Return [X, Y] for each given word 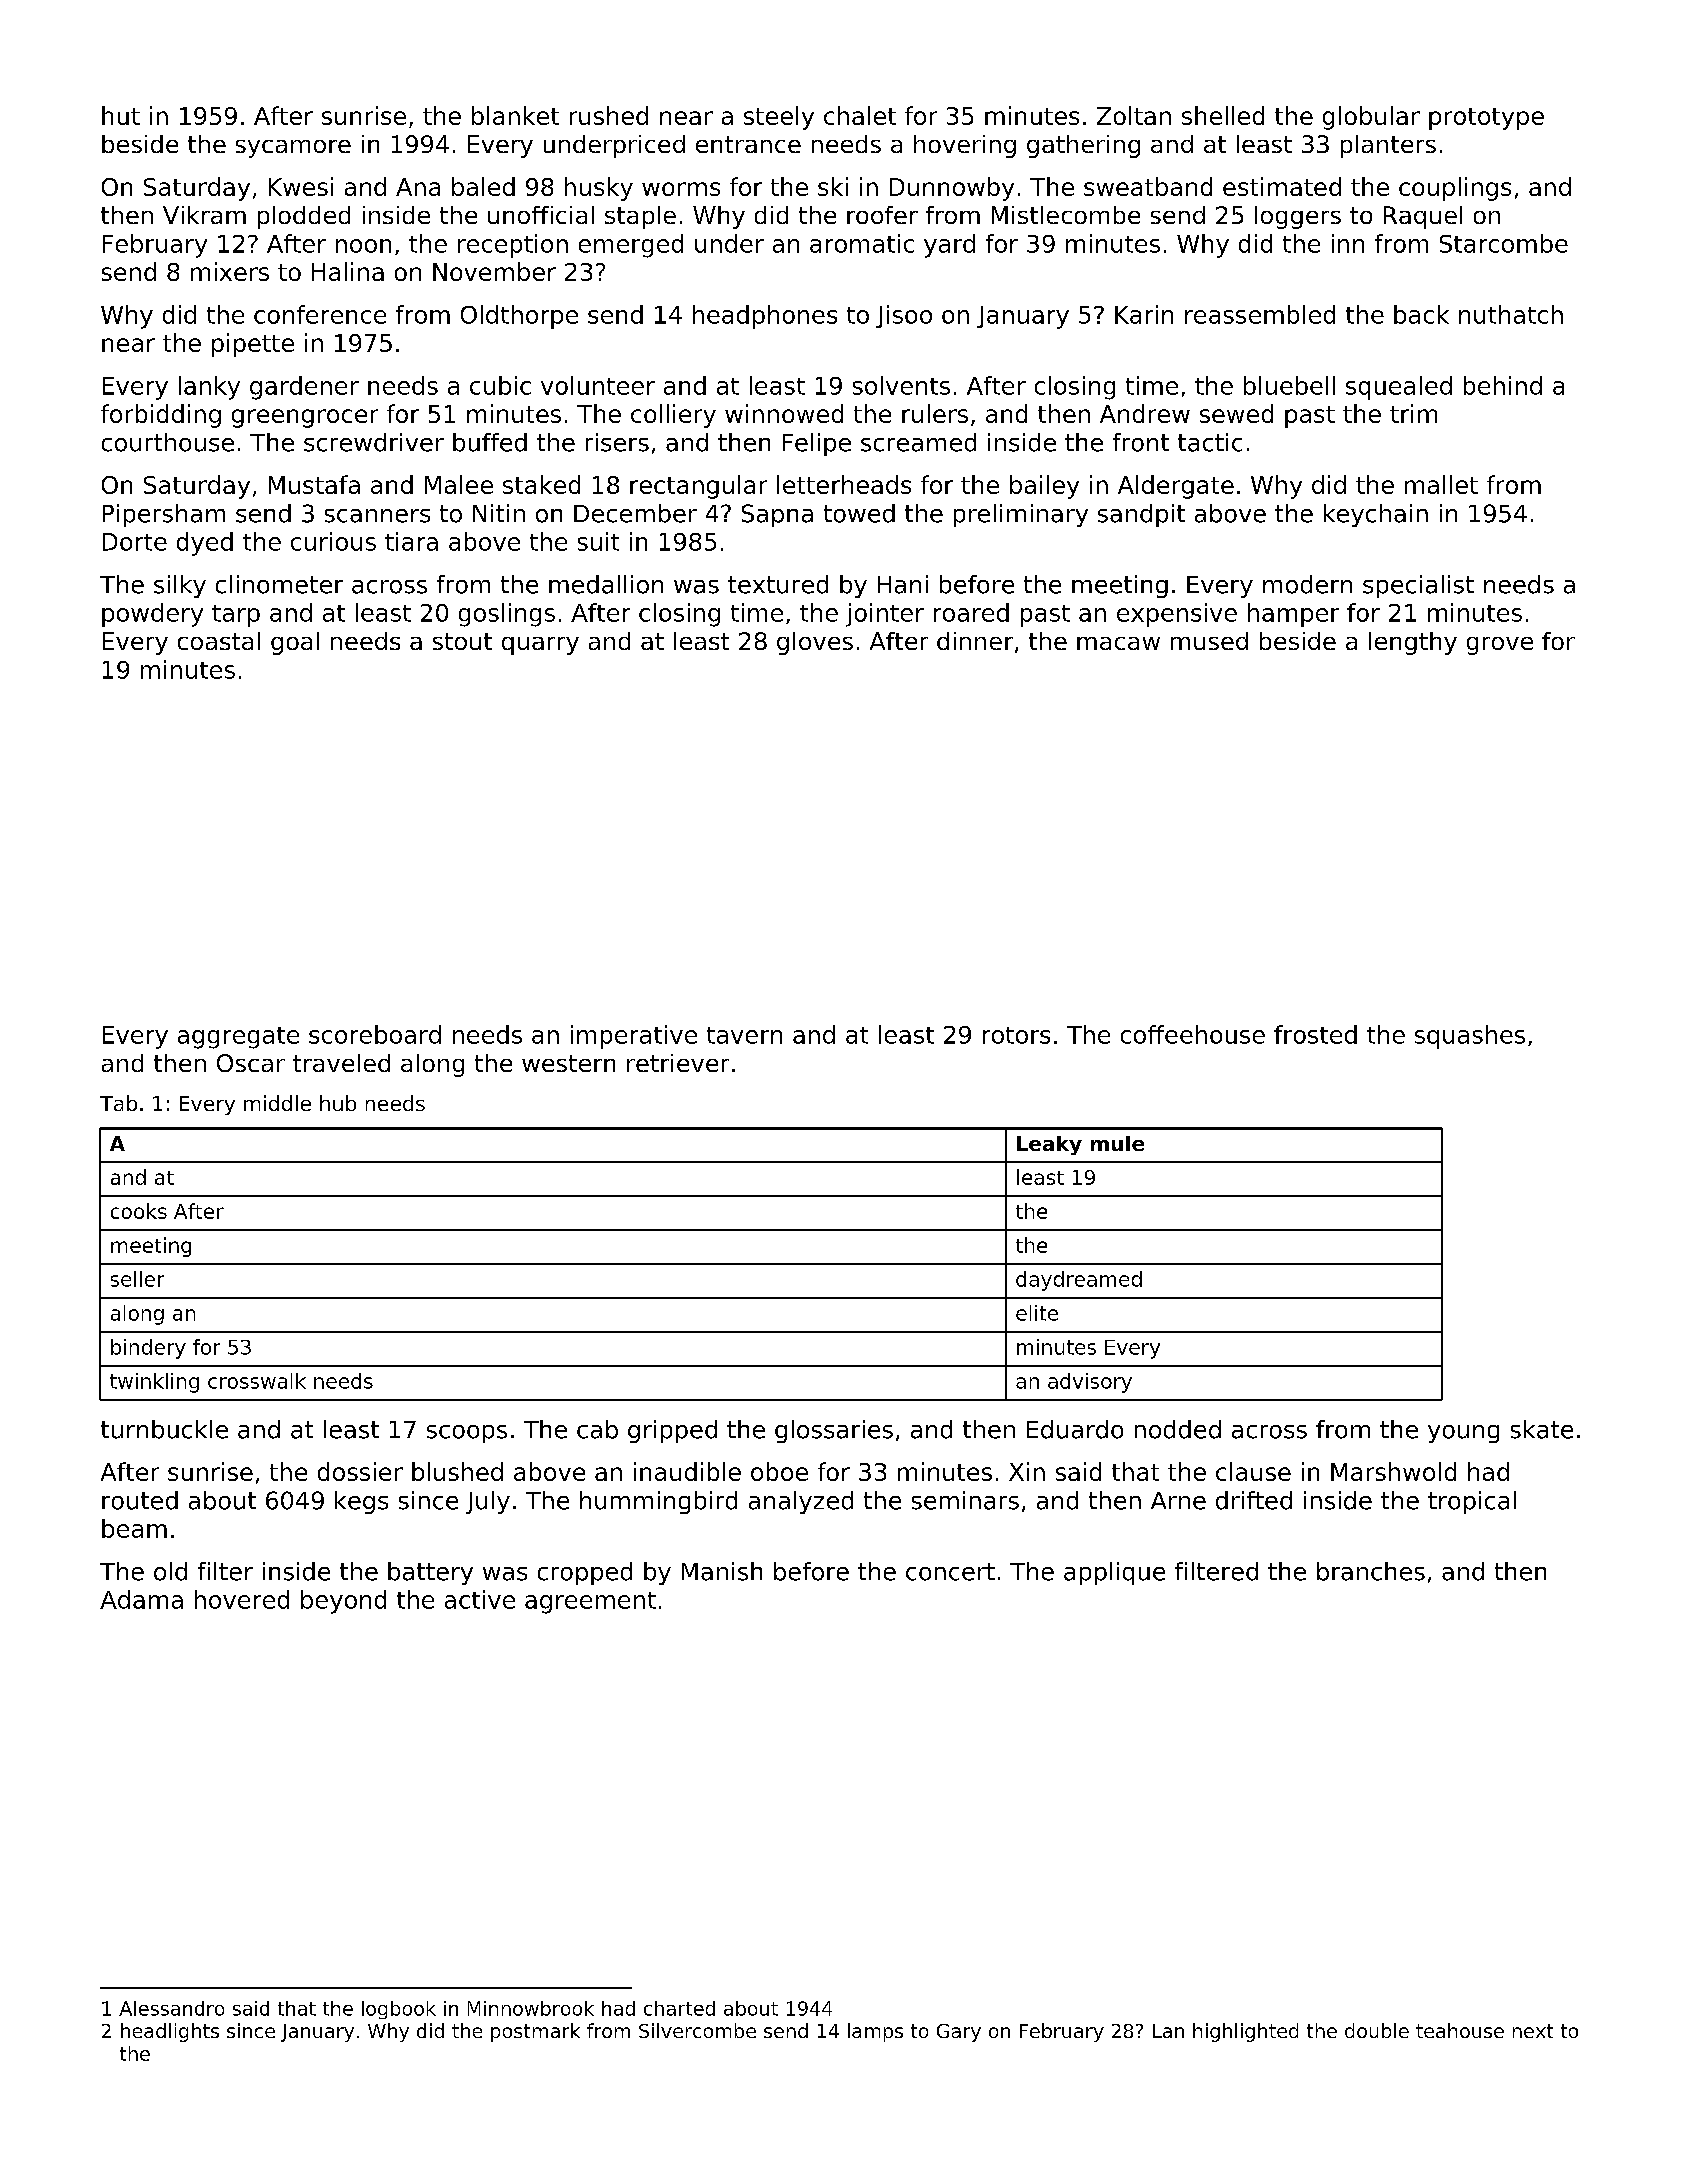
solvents [901, 385]
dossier [360, 1471]
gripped [672, 1431]
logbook [399, 2010]
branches [1371, 1571]
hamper [1293, 615]
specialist [1418, 586]
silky [180, 586]
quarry [540, 646]
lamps [875, 2032]
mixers [230, 271]
